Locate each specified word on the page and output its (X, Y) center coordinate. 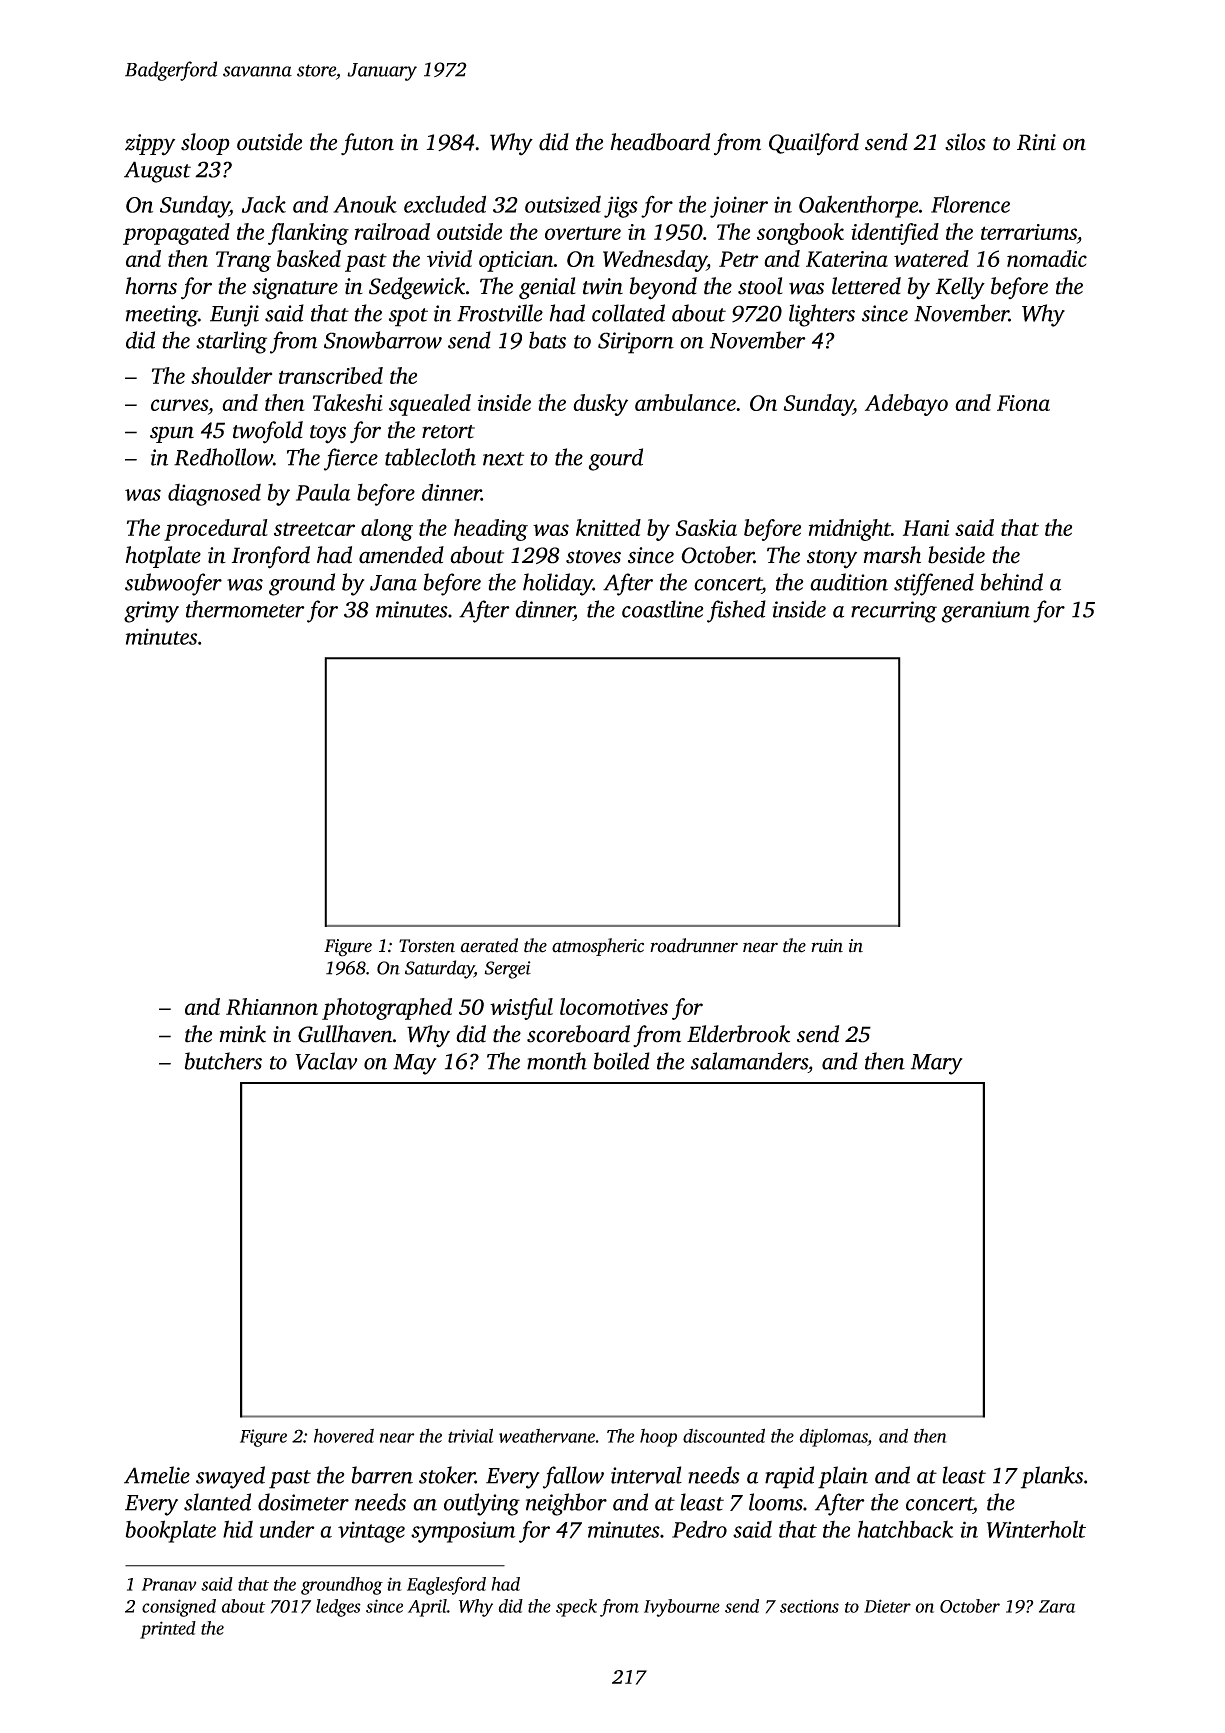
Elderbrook (738, 1034)
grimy (151, 612)
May (415, 1064)
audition (849, 582)
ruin (827, 946)
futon (367, 144)
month (557, 1061)
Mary (937, 1064)
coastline (663, 609)
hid (238, 1529)
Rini (1036, 142)
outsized (563, 204)
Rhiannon (272, 1006)
